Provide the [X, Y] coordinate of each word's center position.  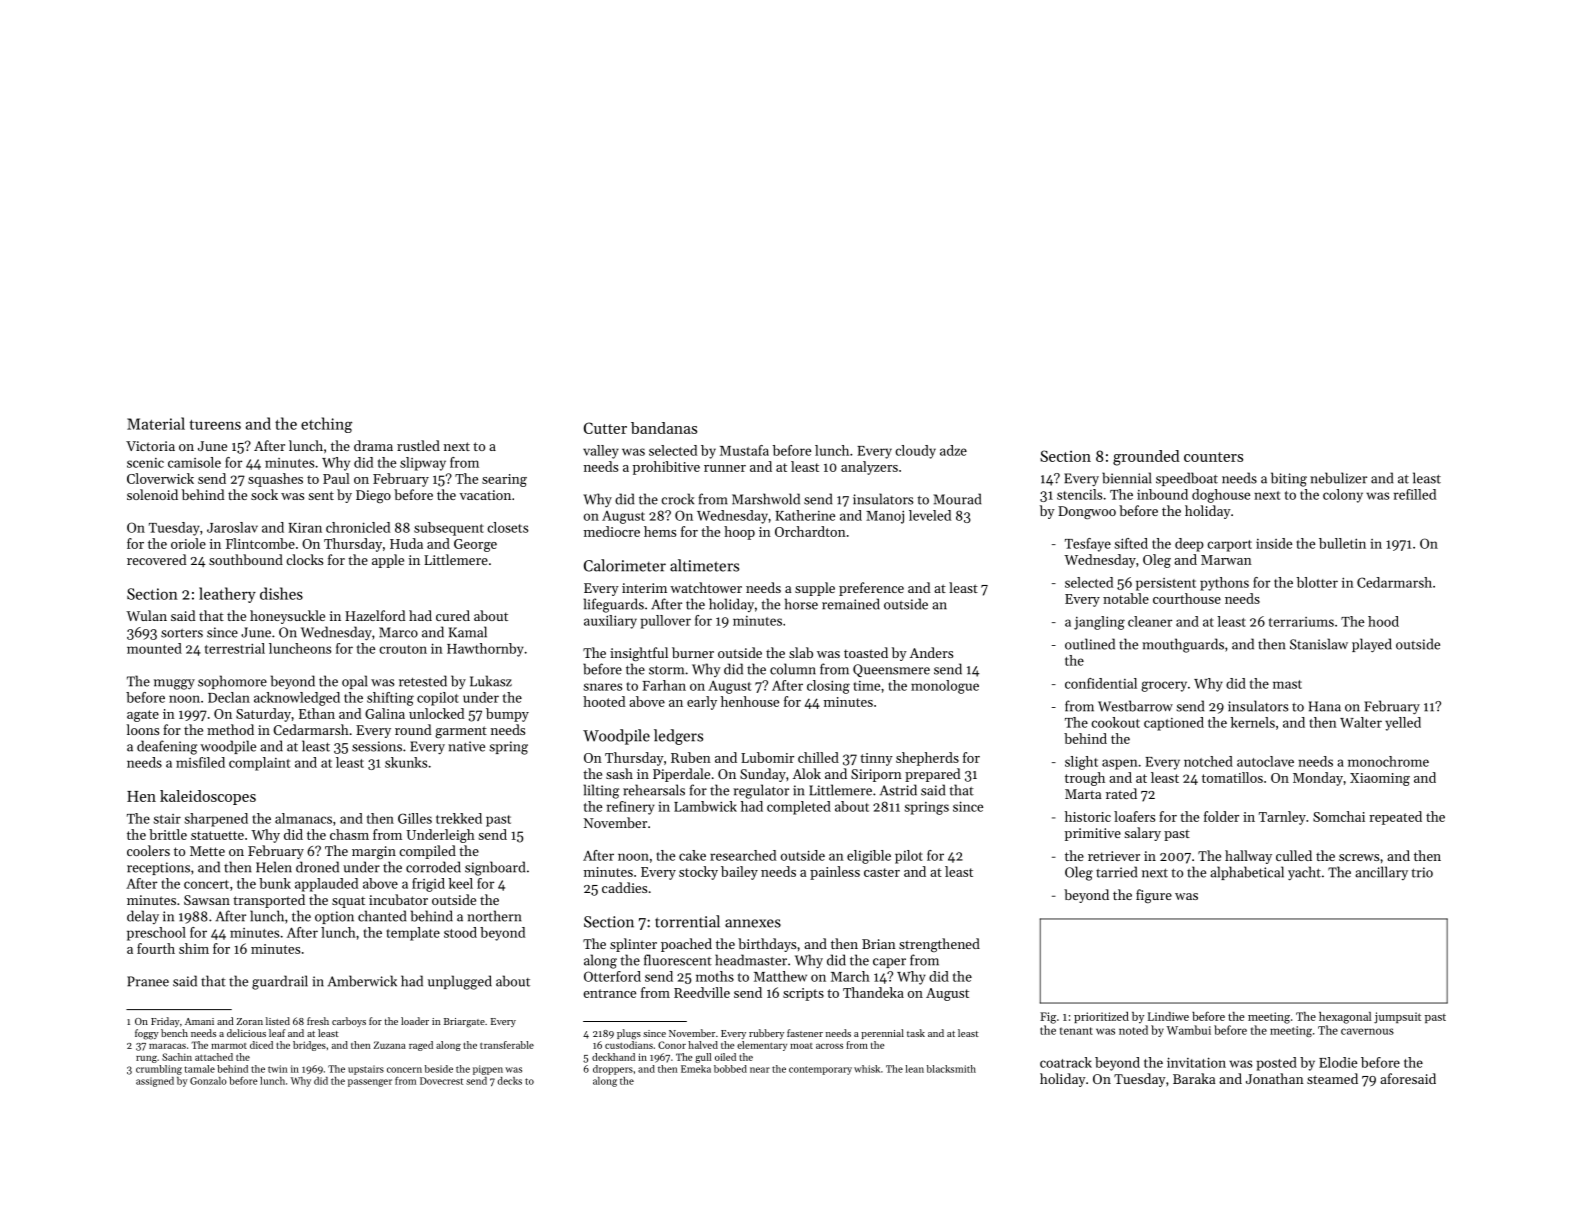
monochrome [1388, 761]
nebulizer [1338, 478]
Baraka [1194, 1078]
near [760, 1070]
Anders [931, 652]
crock [678, 499]
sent [321, 495]
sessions [377, 746]
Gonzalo [208, 1081]
